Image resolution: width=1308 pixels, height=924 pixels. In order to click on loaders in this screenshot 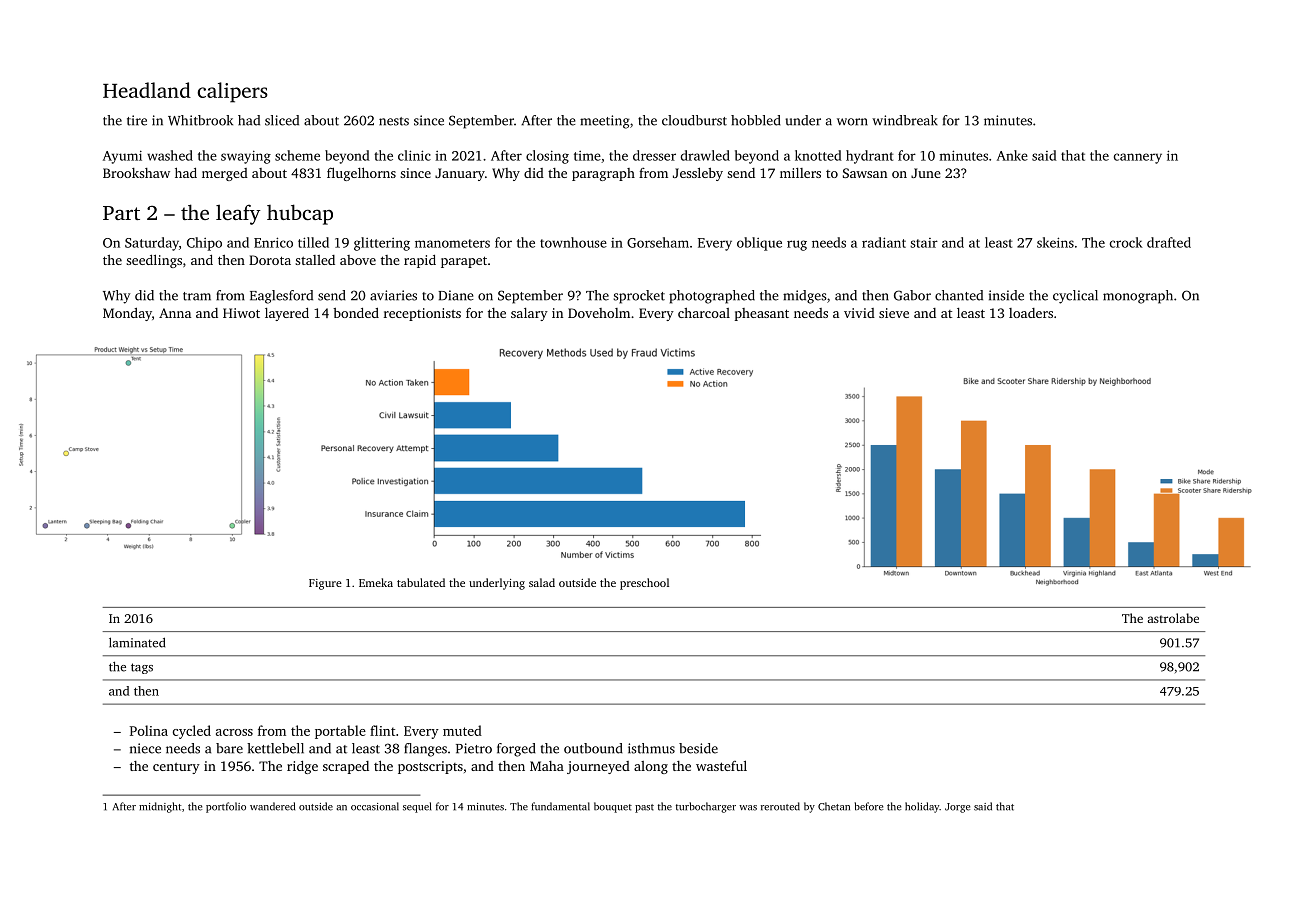, I will do `click(1031, 313)`.
